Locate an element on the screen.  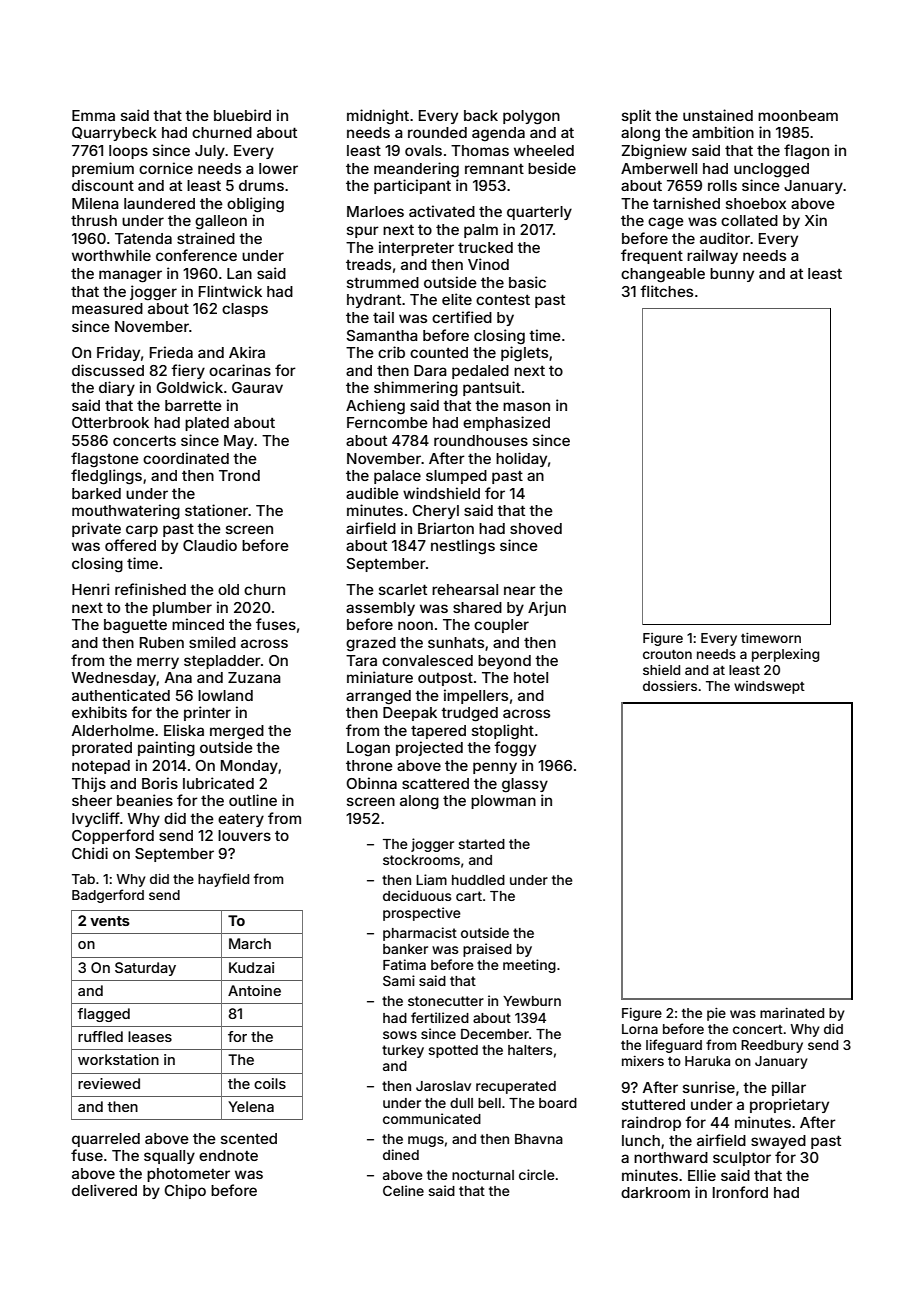
bluebird is located at coordinates (242, 115).
